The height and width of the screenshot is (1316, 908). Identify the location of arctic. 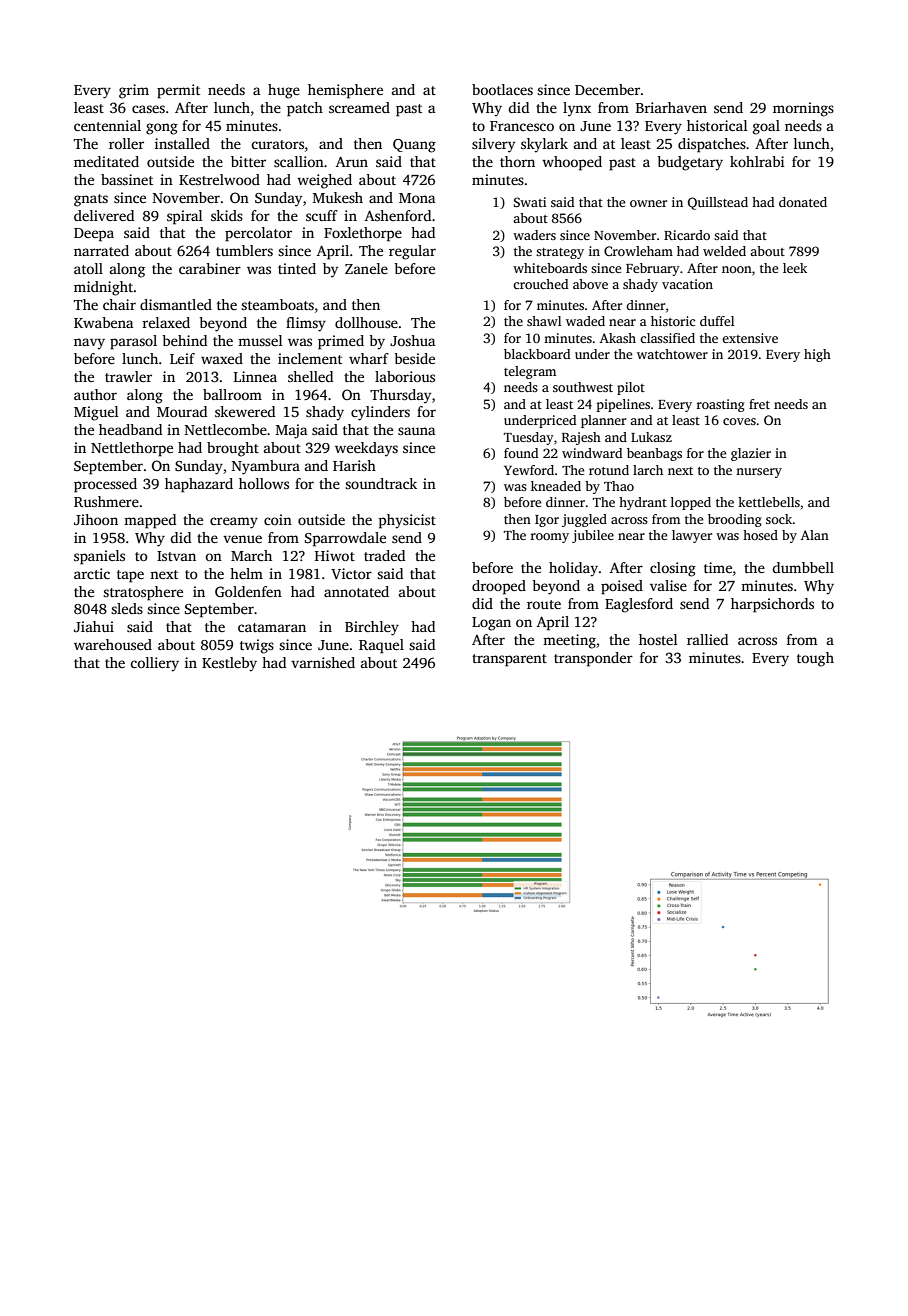
(92, 573).
